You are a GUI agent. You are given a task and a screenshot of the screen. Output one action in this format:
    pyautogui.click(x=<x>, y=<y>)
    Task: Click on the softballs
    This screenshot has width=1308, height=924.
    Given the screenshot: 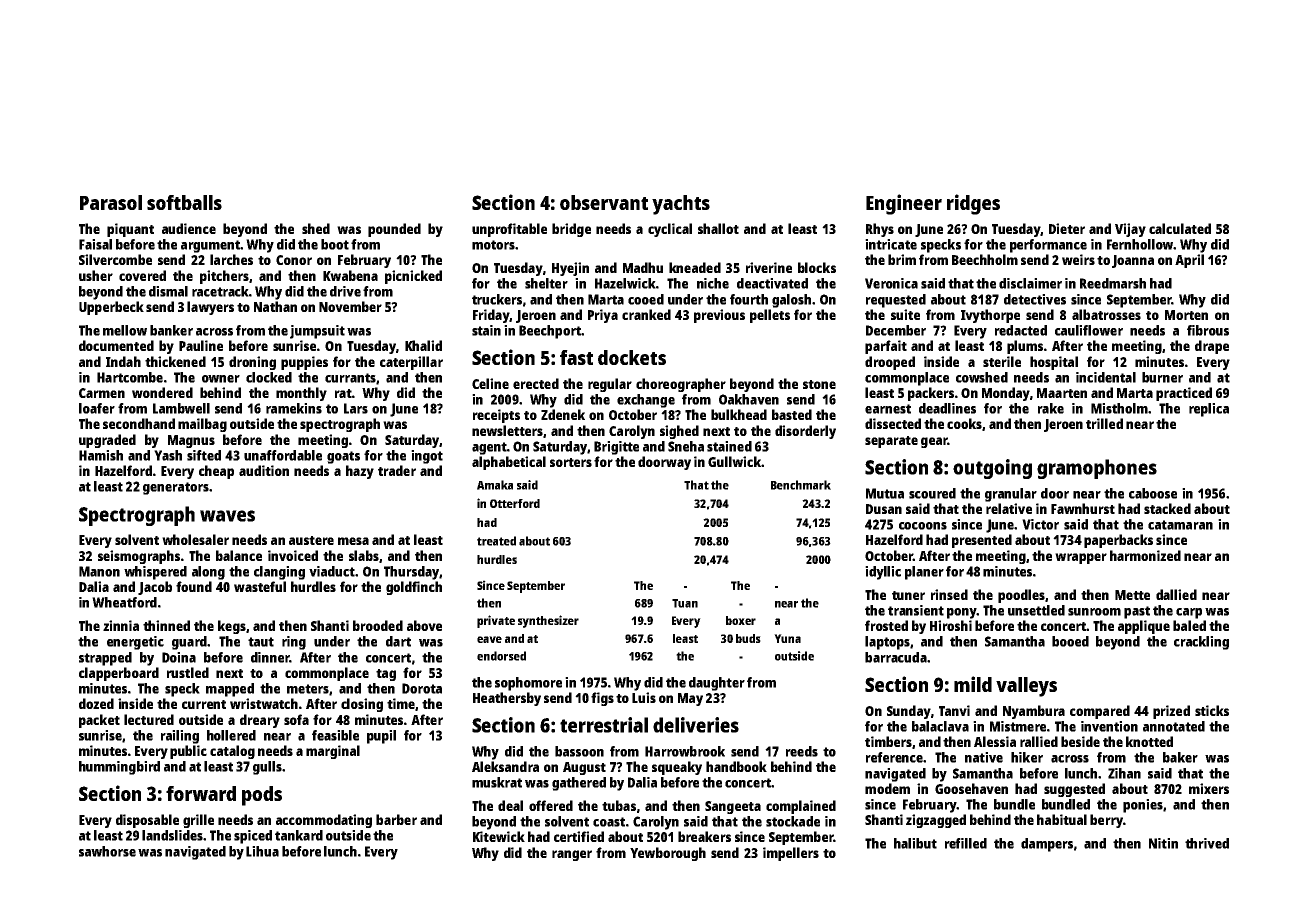 What is the action you would take?
    pyautogui.click(x=184, y=202)
